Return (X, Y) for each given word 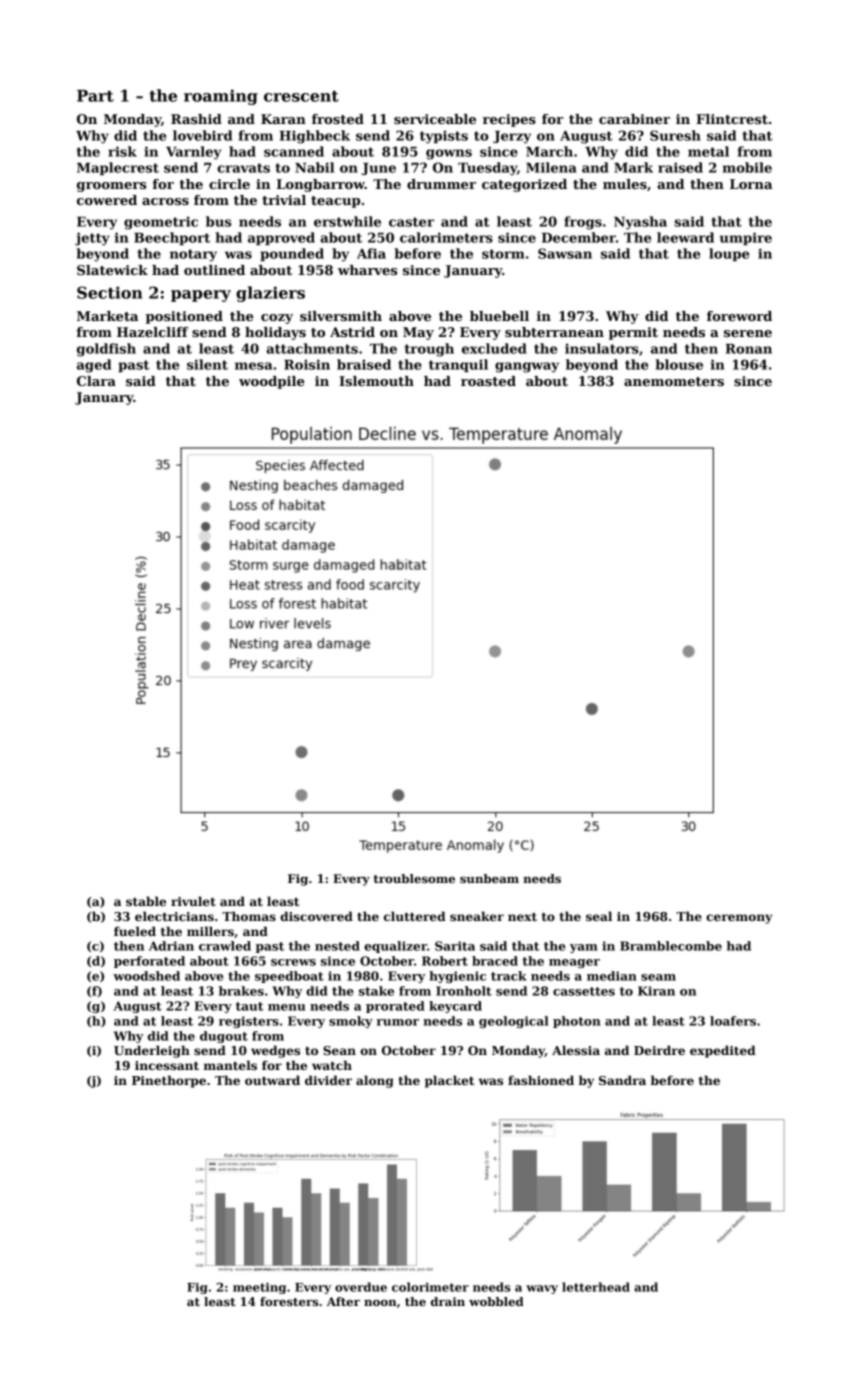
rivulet (193, 901)
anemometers (674, 381)
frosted (338, 119)
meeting (259, 1288)
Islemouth (376, 381)
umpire (746, 238)
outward (272, 1080)
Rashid (196, 119)
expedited (723, 1051)
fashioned (541, 1080)
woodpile (271, 382)
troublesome (414, 878)
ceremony (739, 919)
